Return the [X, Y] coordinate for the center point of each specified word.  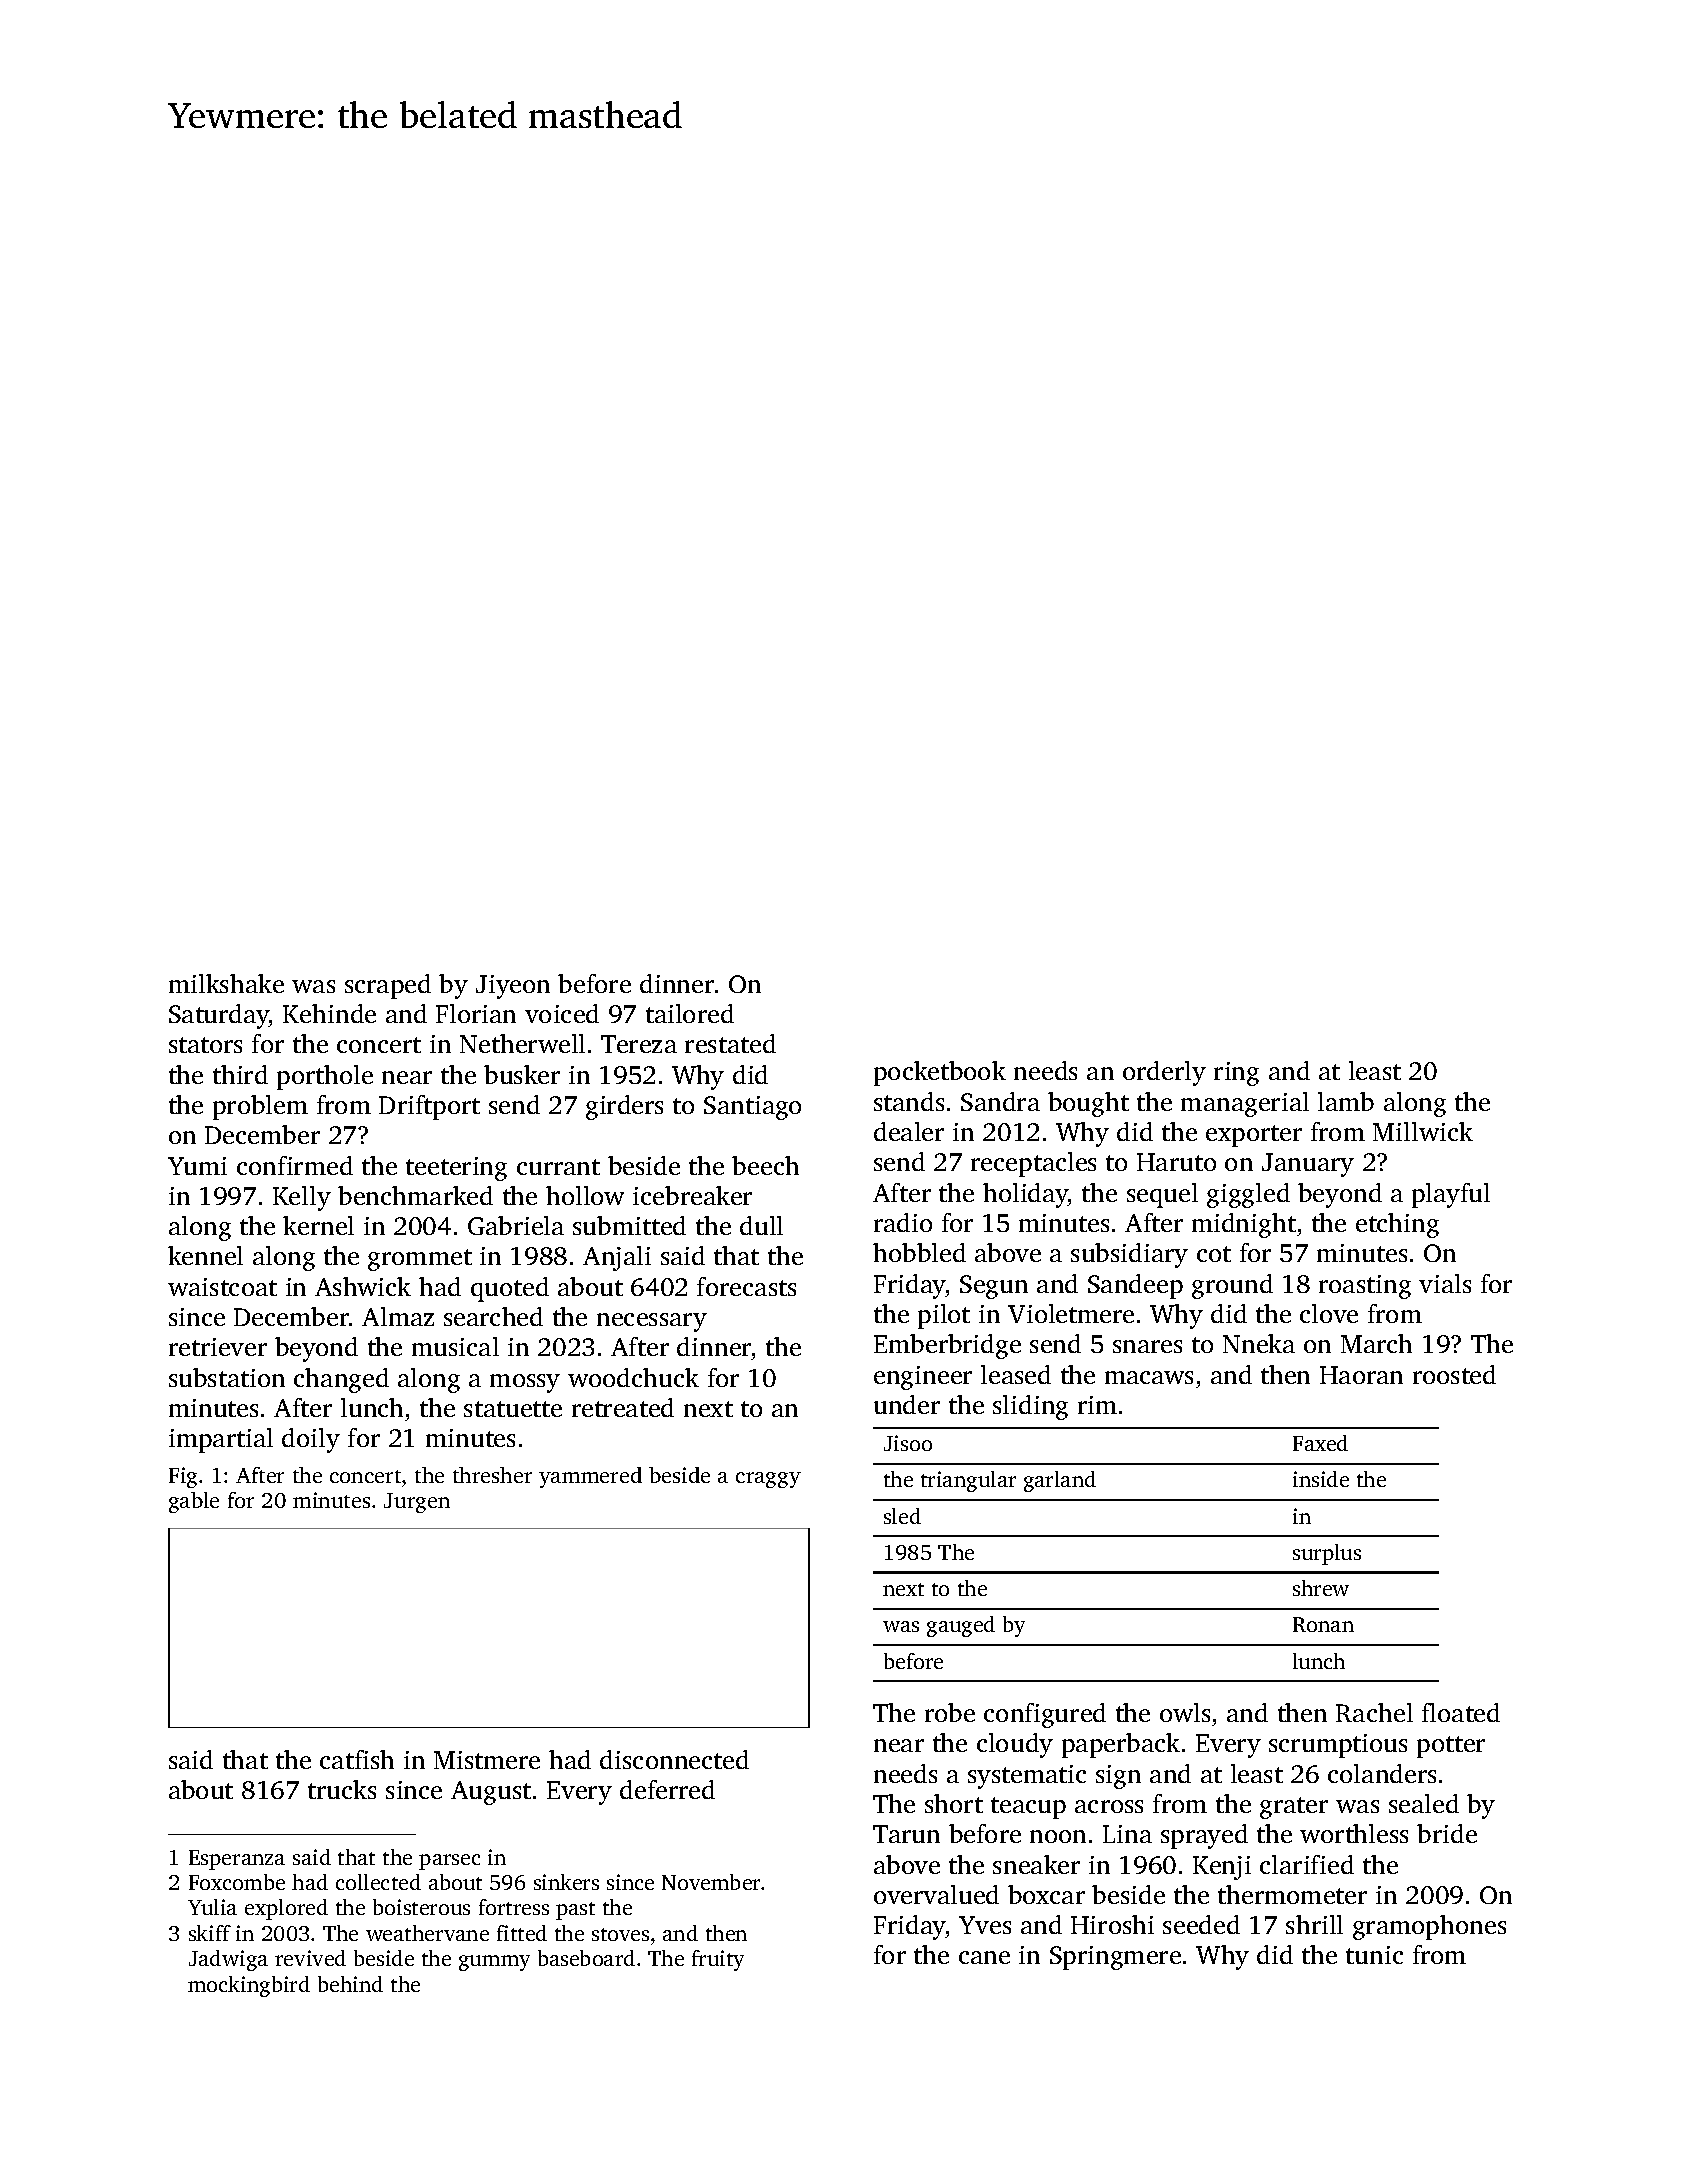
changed [341, 1380]
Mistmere [487, 1760]
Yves [985, 1925]
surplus [1327, 1554]
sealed [1424, 1803]
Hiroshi [1112, 1924]
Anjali [617, 1258]
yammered [590, 1477]
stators [205, 1045]
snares [1147, 1346]
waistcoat [222, 1287]
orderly [1164, 1073]
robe [950, 1712]
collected [378, 1882]
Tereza [639, 1044]
